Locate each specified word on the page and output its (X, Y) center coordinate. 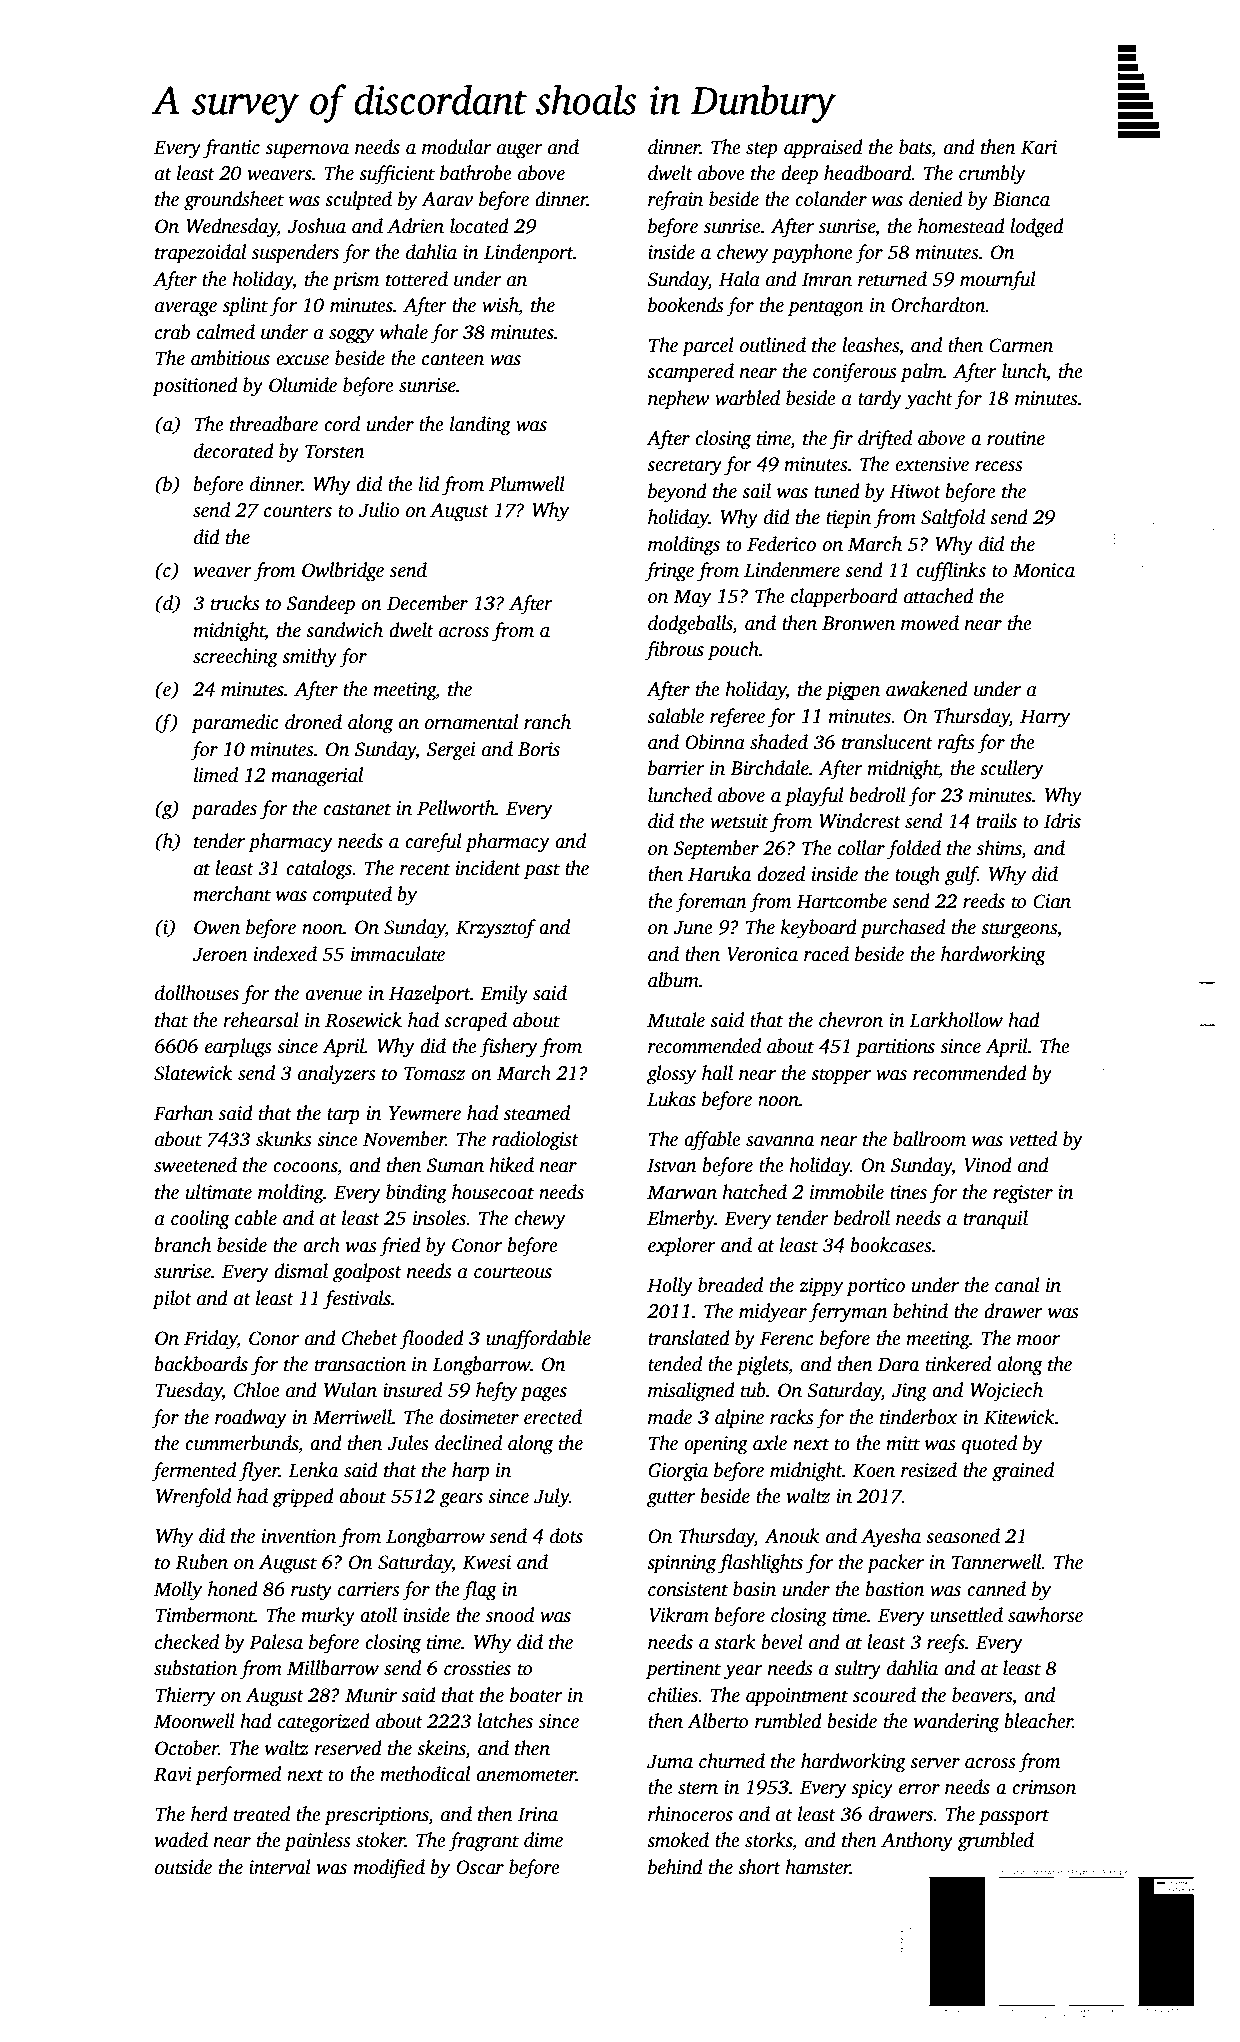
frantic (231, 149)
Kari (1039, 147)
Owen (217, 927)
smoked (678, 1840)
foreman (711, 903)
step (761, 150)
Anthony (917, 1842)
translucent (887, 742)
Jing (909, 1392)
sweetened (195, 1165)
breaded (730, 1285)
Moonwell (194, 1721)
